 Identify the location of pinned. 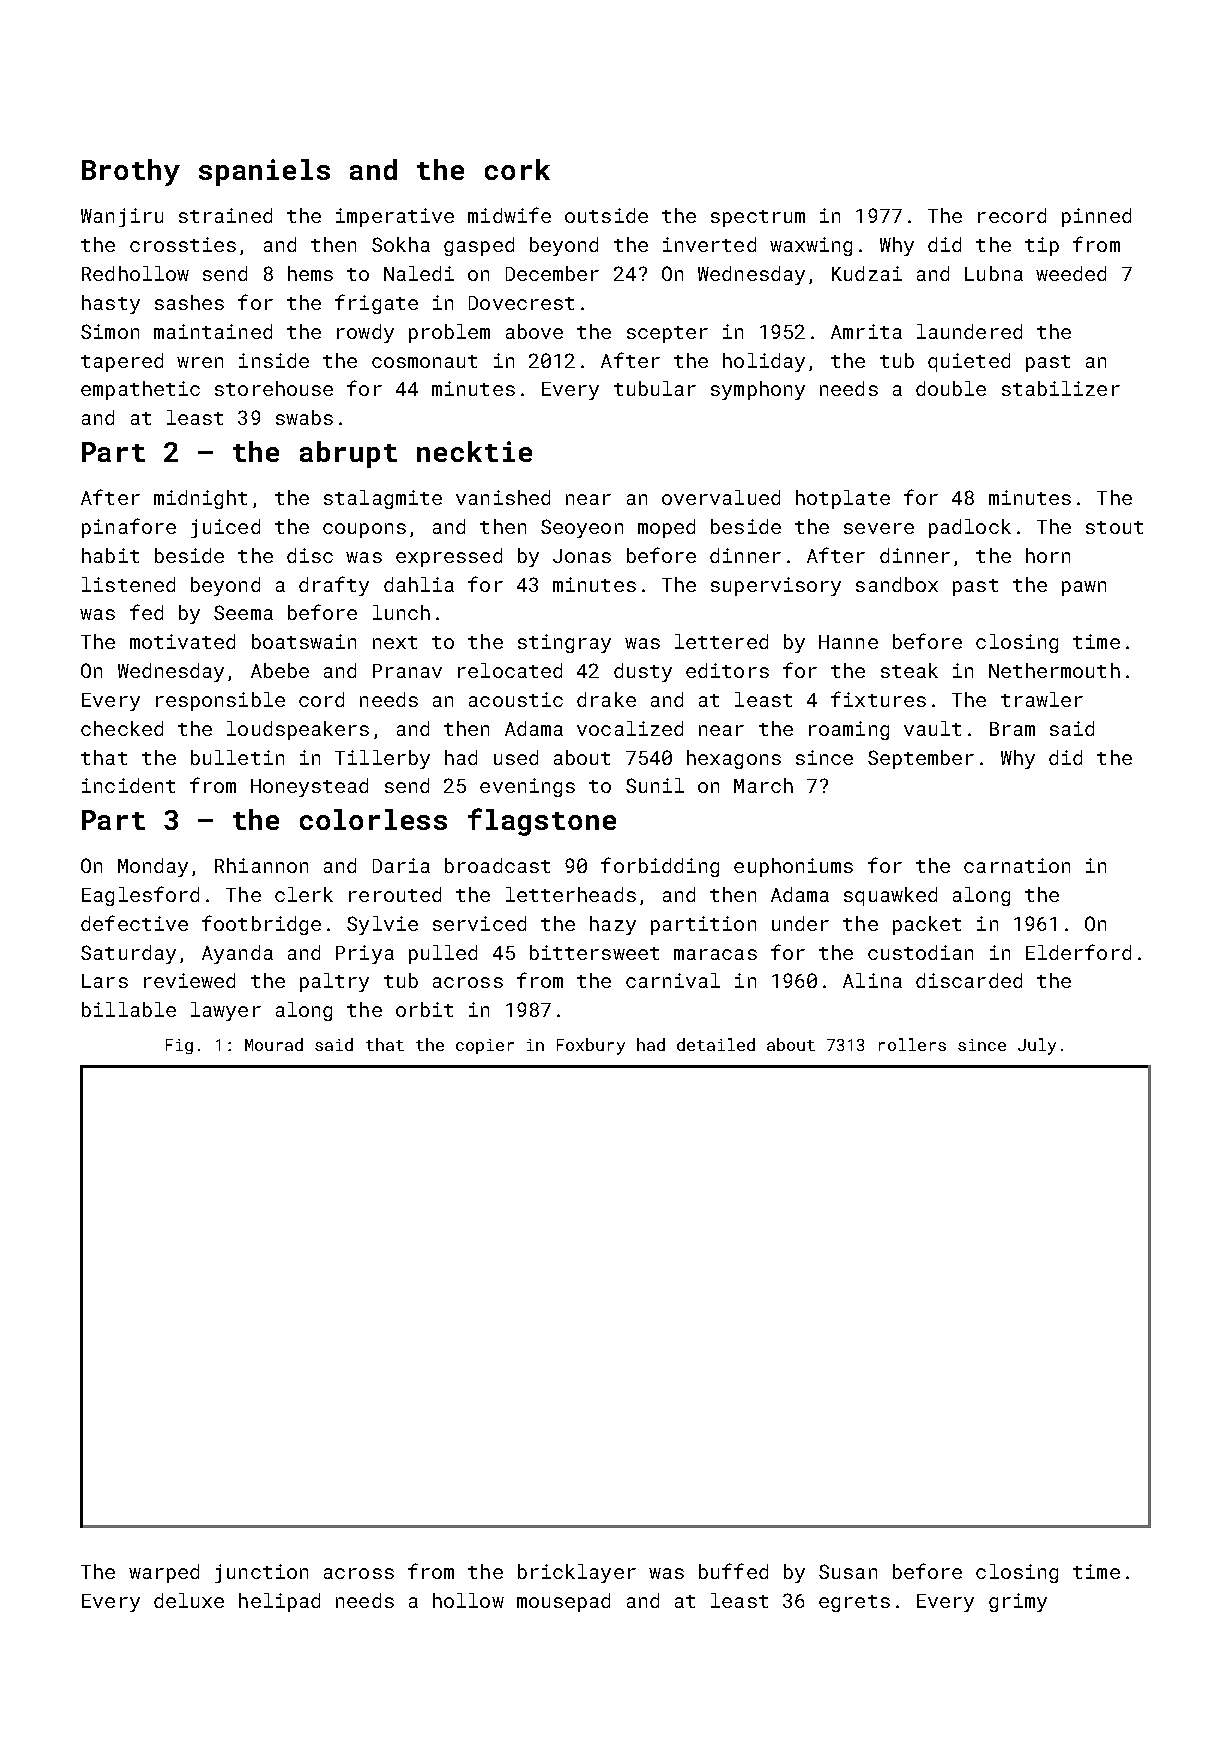
(1096, 217).
